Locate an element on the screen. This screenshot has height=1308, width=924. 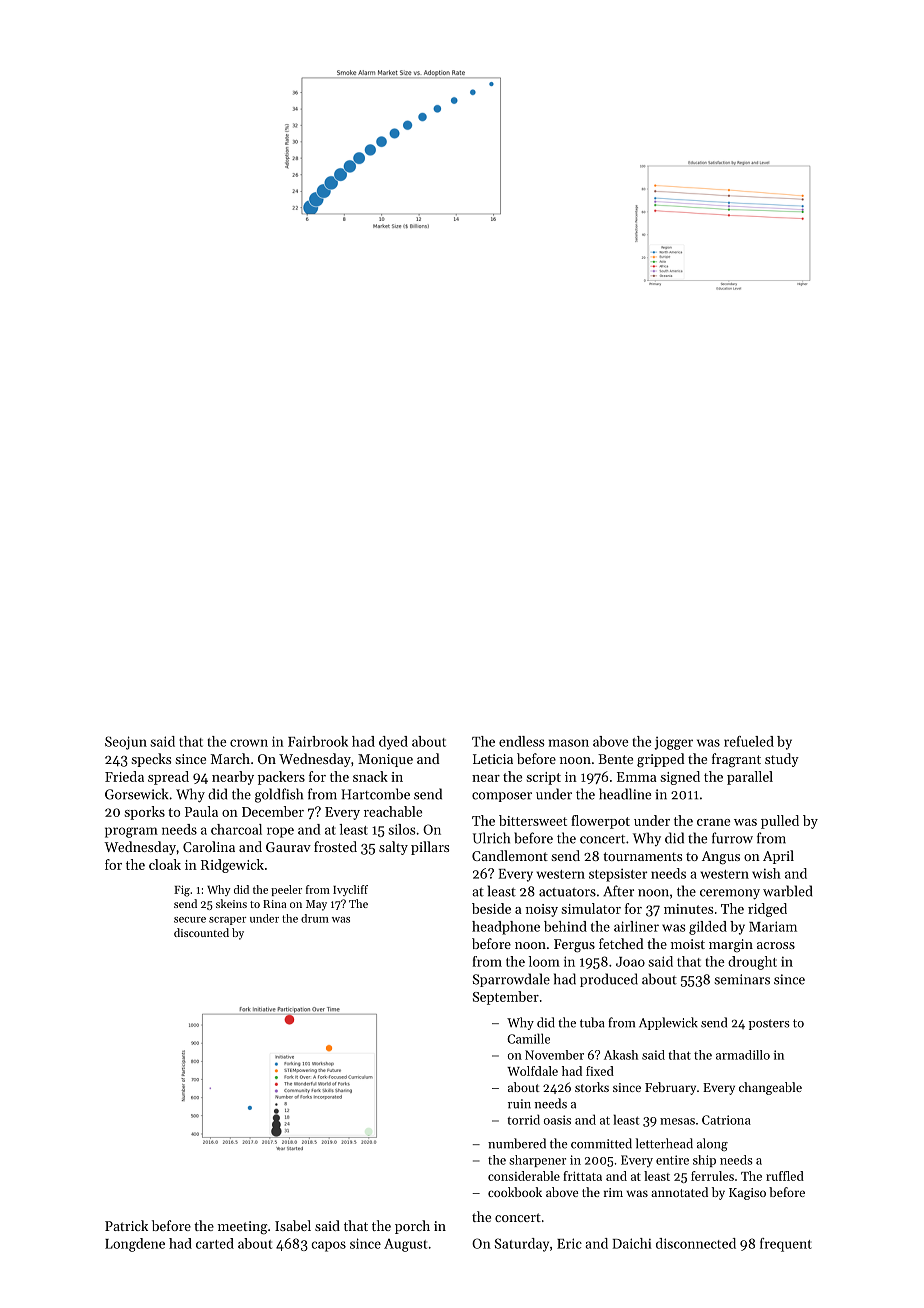
Camille is located at coordinates (528, 1038).
